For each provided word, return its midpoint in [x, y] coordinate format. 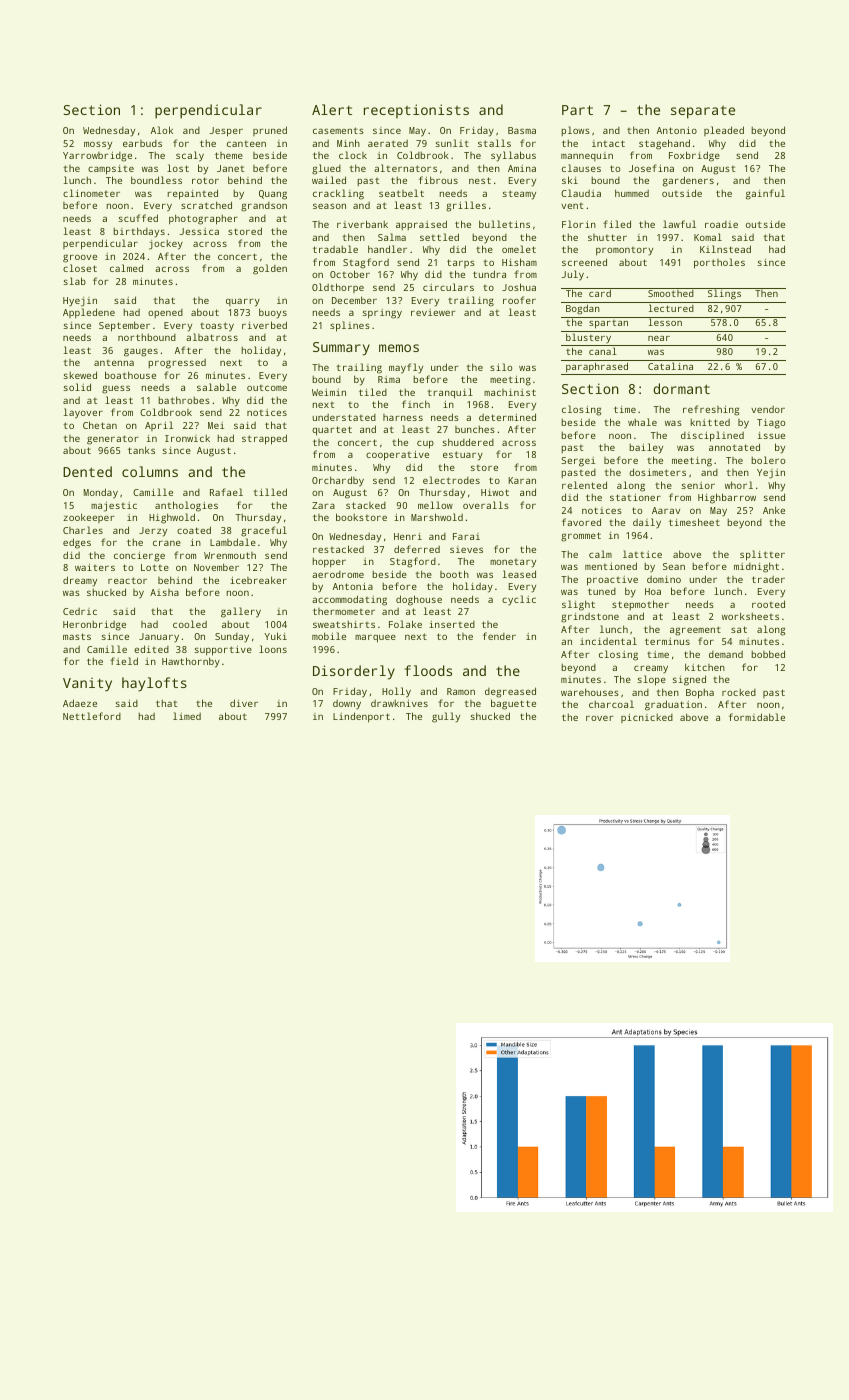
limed [187, 716]
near [659, 338]
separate [703, 112]
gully [446, 717]
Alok [162, 130]
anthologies [186, 506]
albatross [212, 337]
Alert [332, 109]
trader [768, 579]
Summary [341, 349]
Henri [408, 536]
